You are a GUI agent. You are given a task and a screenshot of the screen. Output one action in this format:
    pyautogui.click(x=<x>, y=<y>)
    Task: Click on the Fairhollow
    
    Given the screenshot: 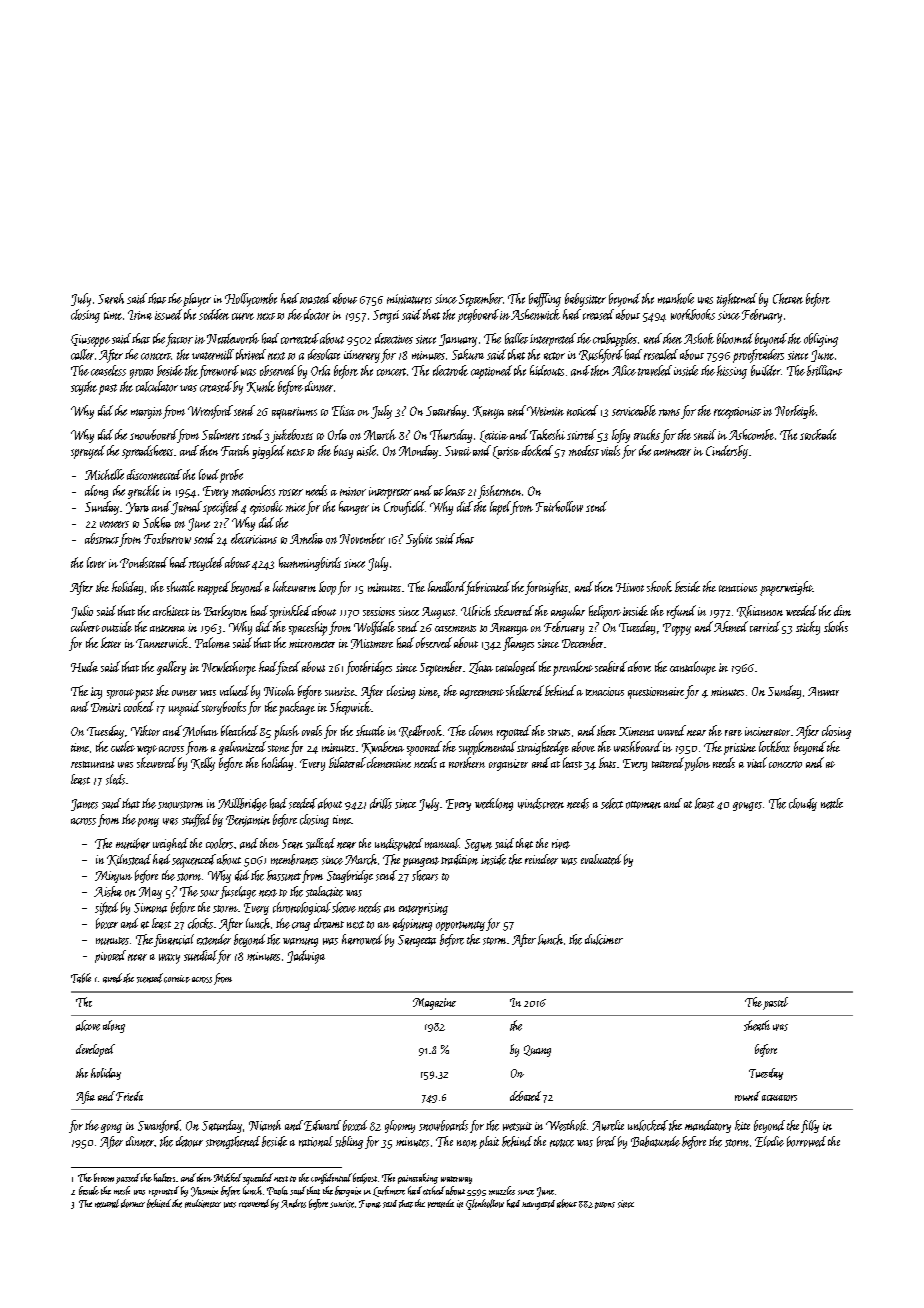 What is the action you would take?
    pyautogui.click(x=559, y=506)
